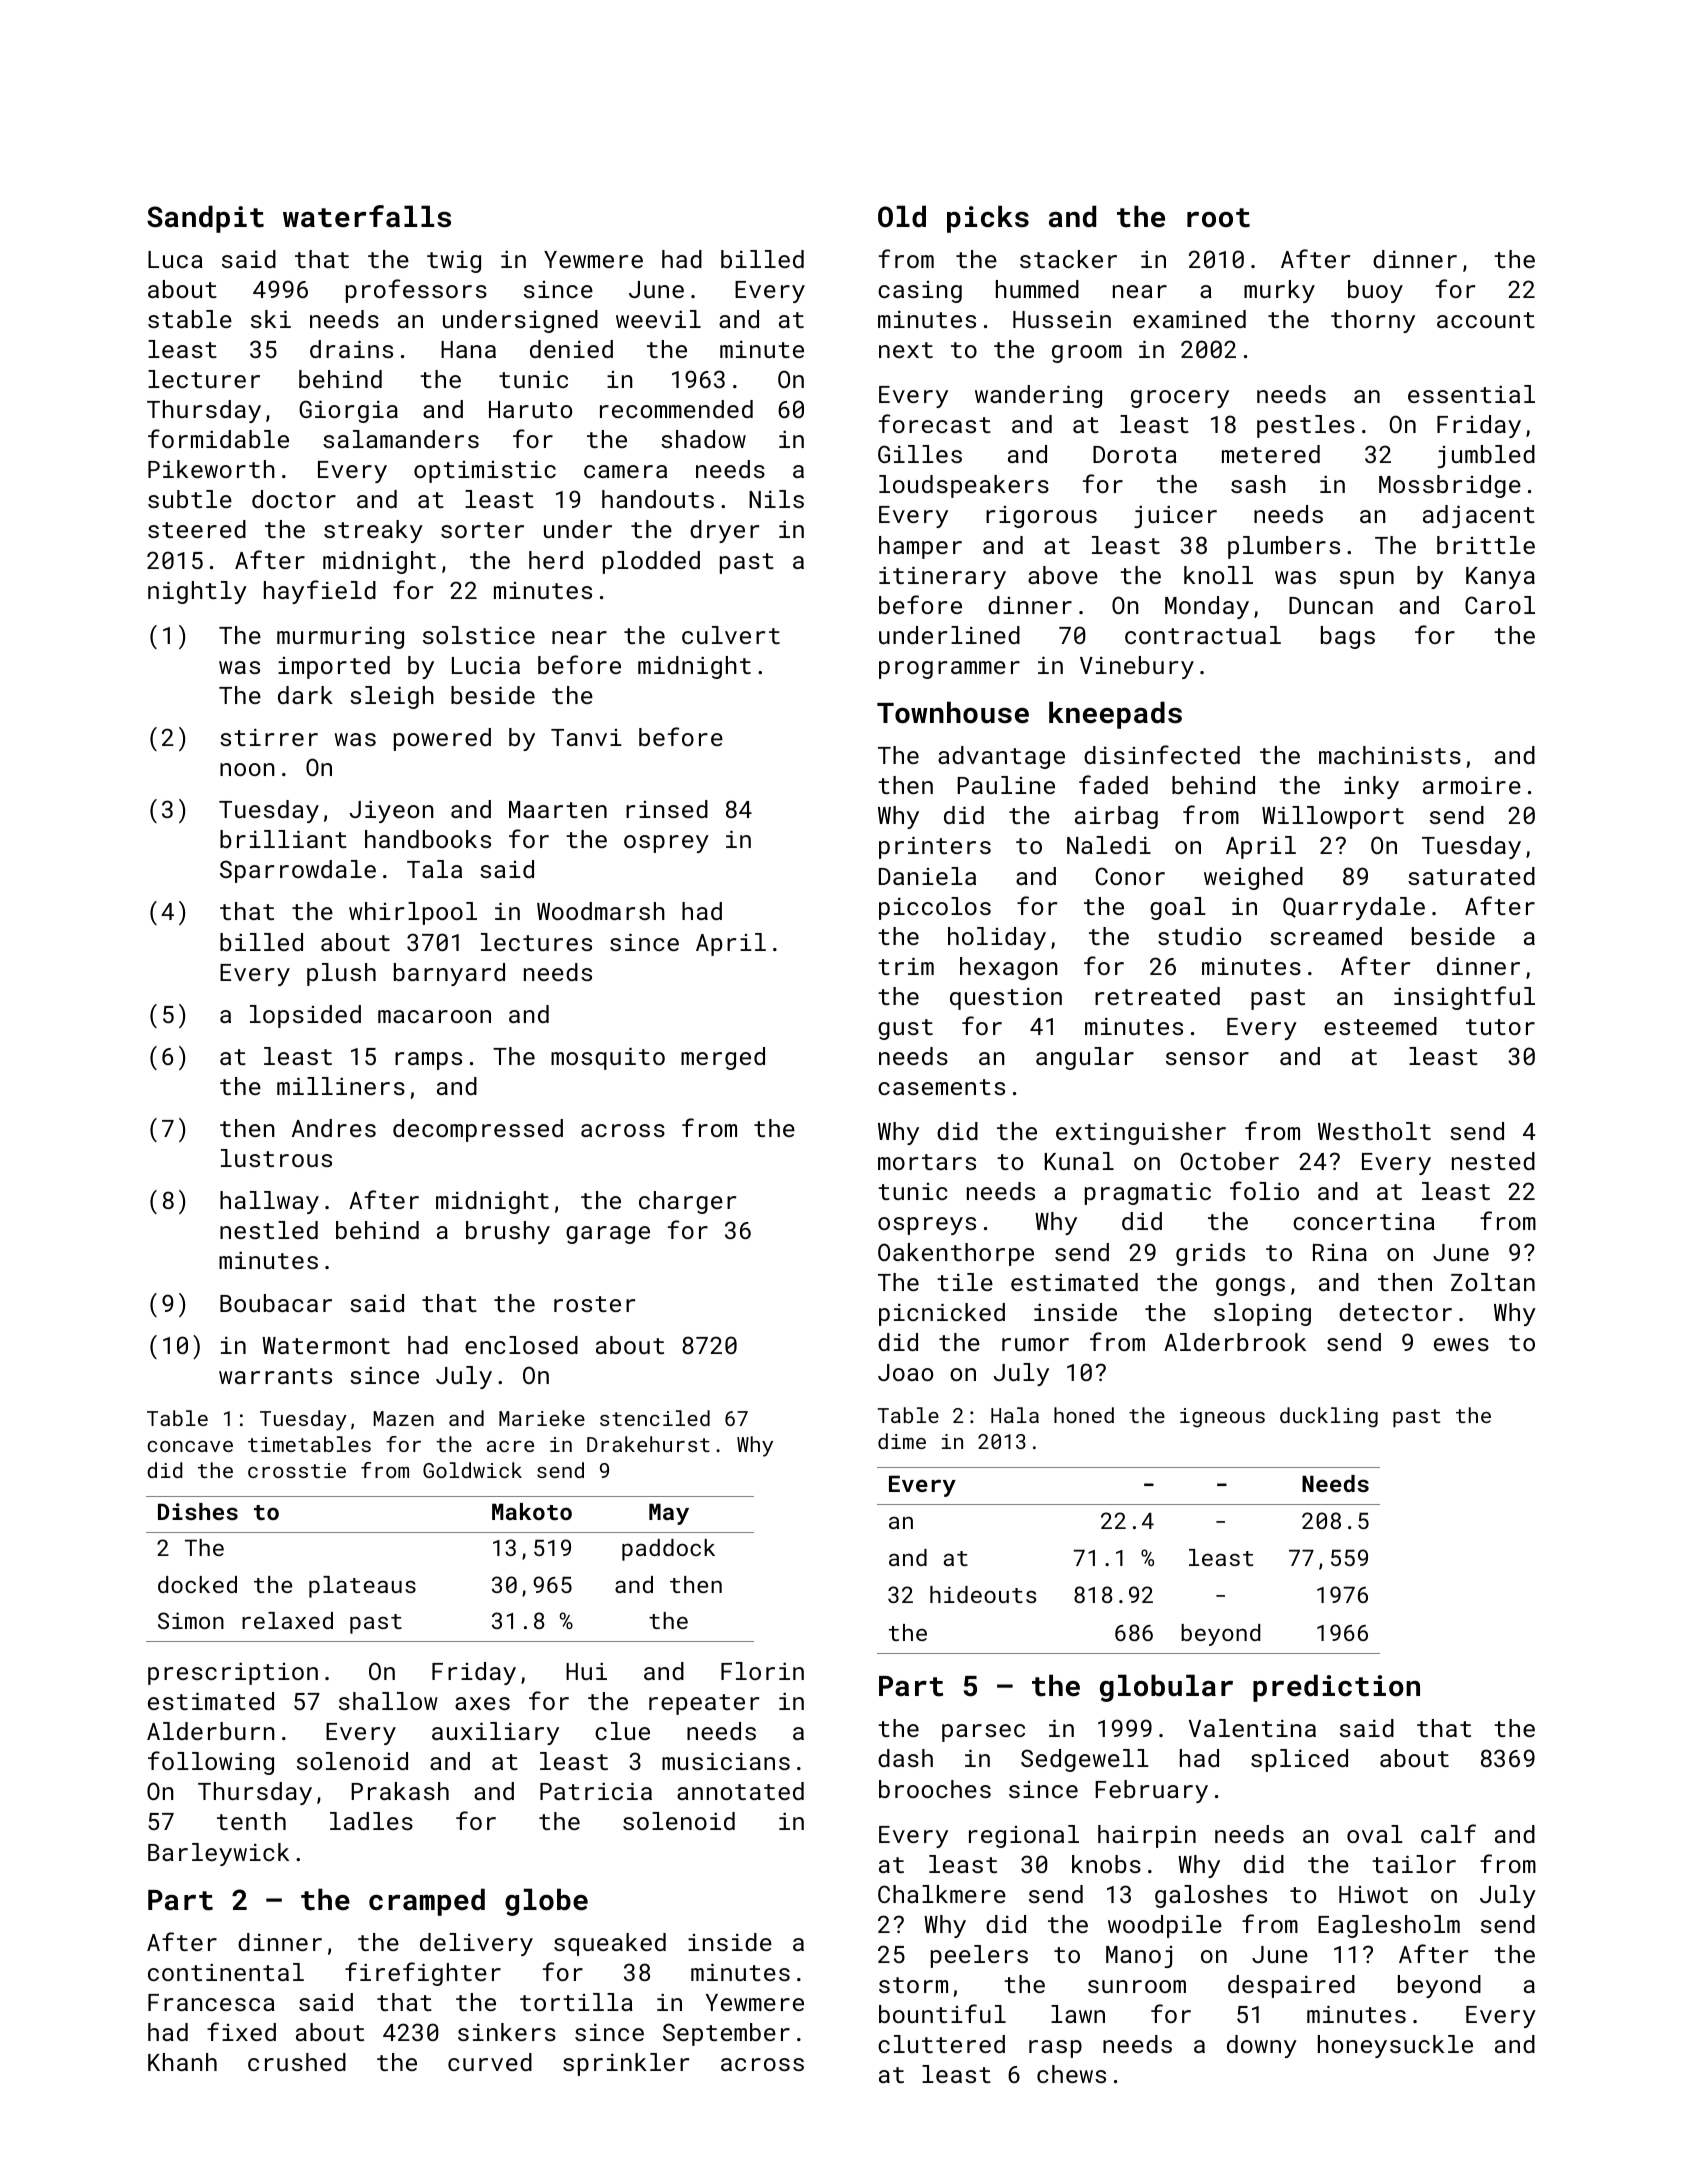 The width and height of the screenshot is (1683, 2178). Describe the element at coordinates (1009, 968) in the screenshot. I see `hexagon` at that location.
